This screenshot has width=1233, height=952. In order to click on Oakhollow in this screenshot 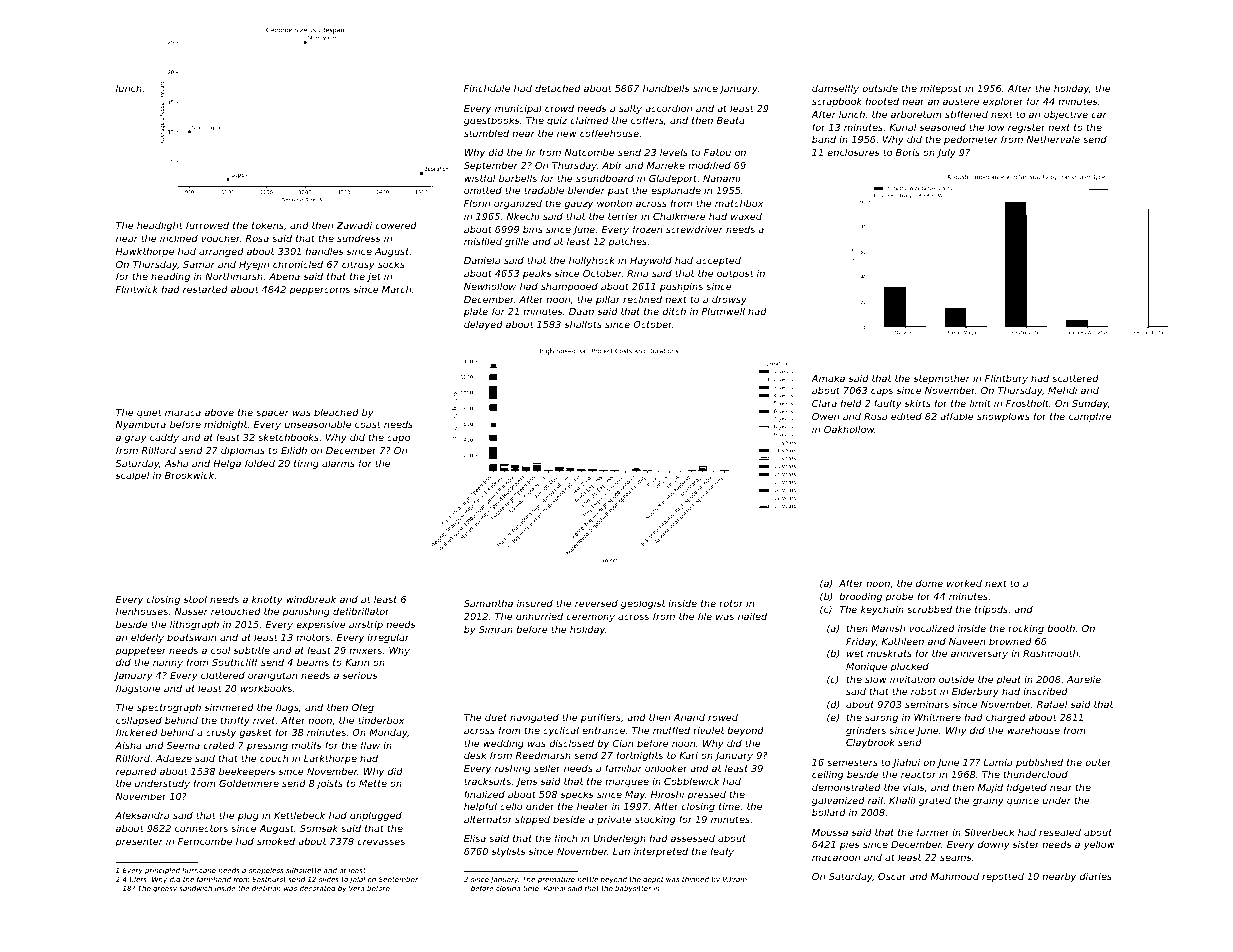, I will do `click(849, 429)`.
